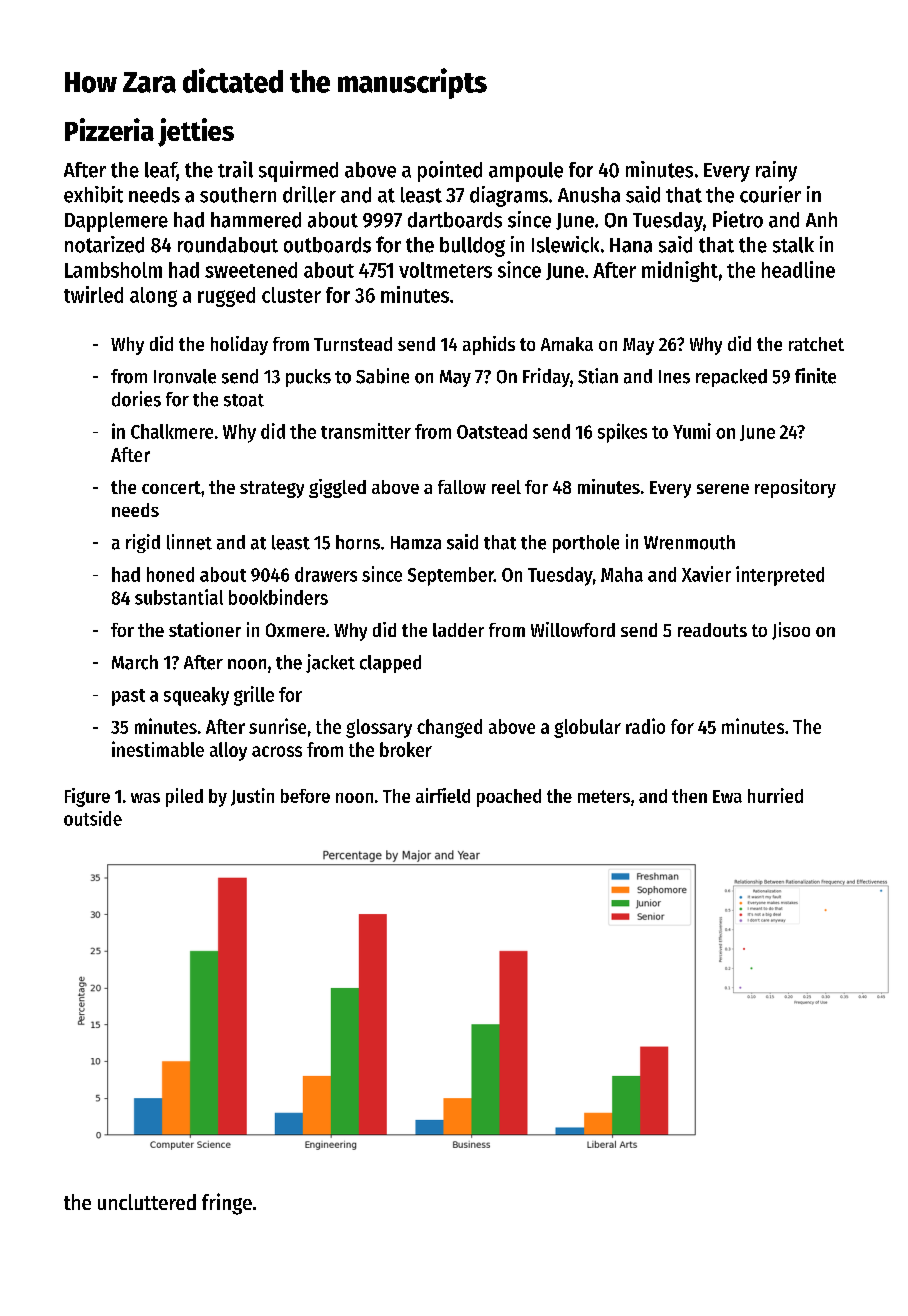 The height and width of the page is (1316, 908). I want to click on fringe, so click(227, 1204).
